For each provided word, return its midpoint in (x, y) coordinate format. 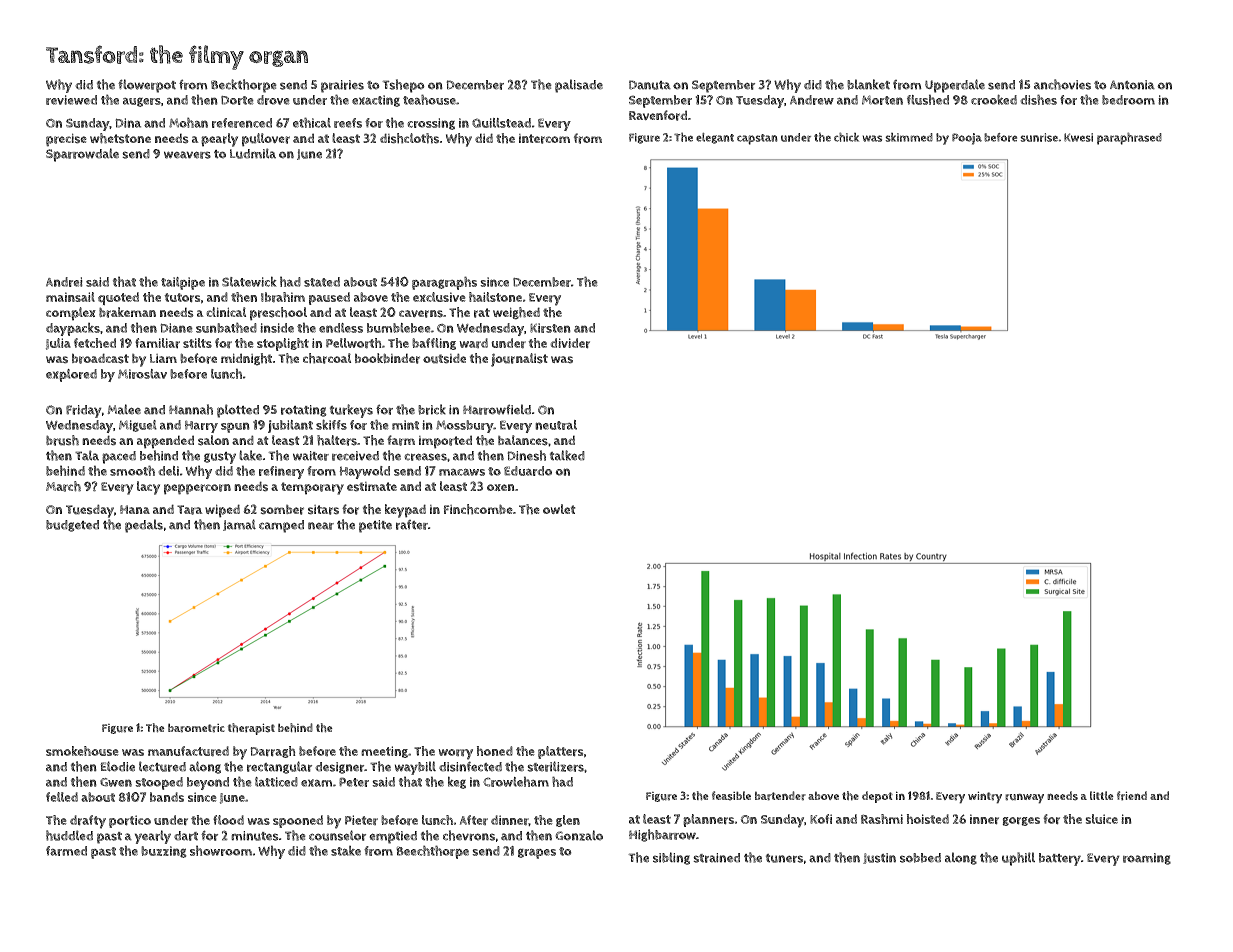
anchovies (1062, 84)
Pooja (967, 139)
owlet (559, 509)
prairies (342, 86)
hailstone (495, 297)
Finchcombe (478, 509)
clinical (226, 312)
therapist (251, 729)
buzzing (164, 852)
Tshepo (403, 86)
